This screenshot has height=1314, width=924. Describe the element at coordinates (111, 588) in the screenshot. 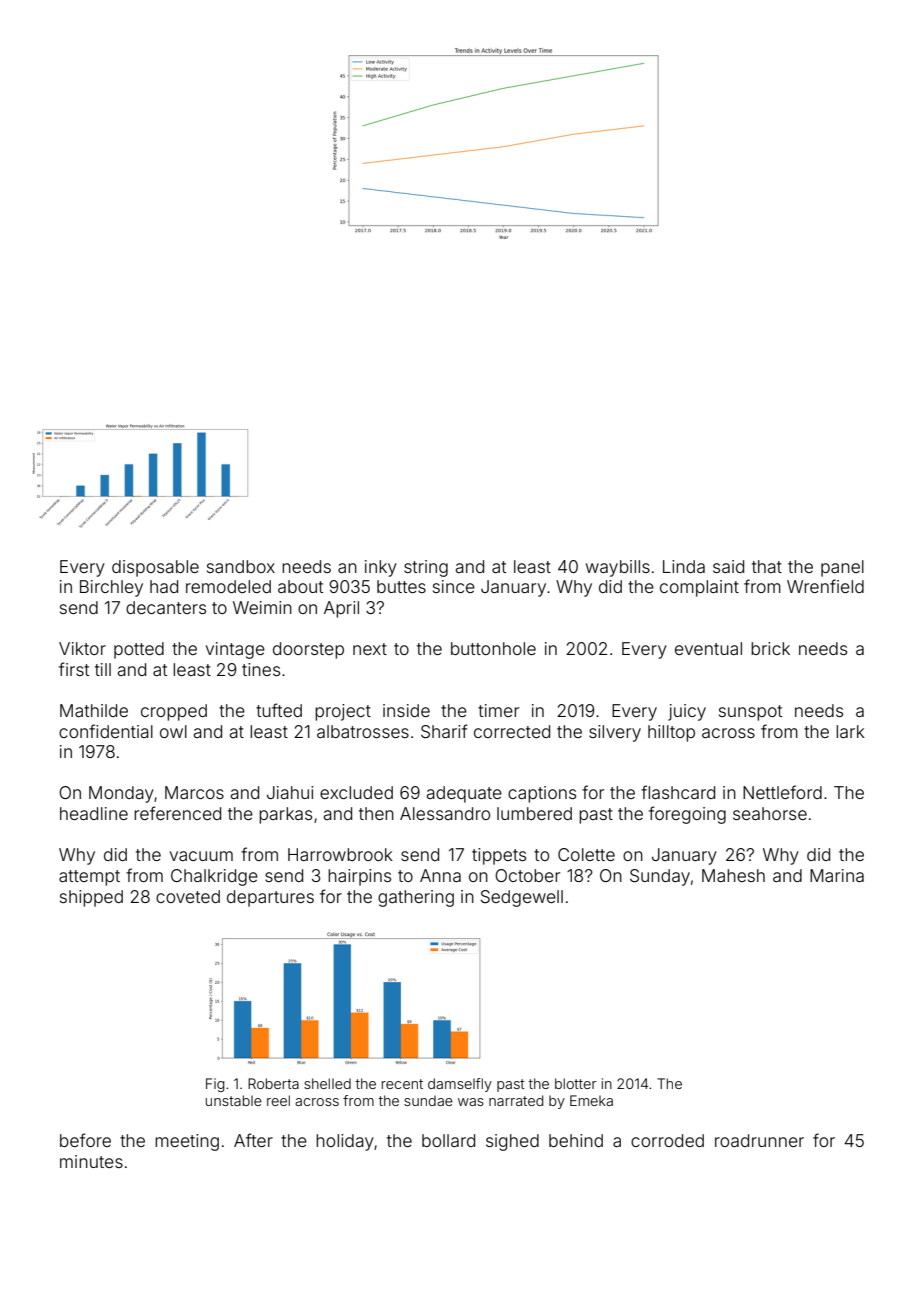

I see `Birchley` at that location.
